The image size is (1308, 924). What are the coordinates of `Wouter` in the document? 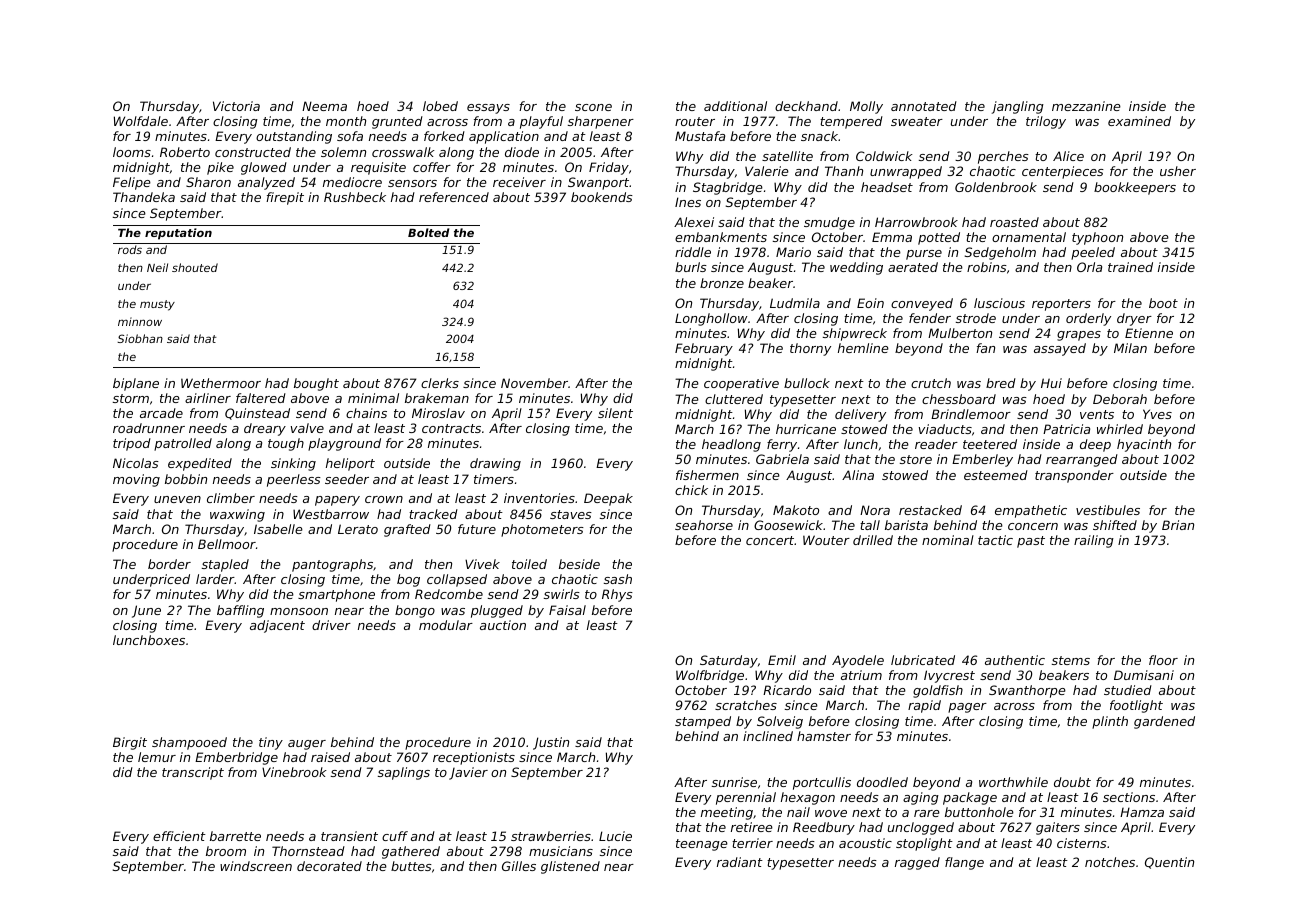 It's located at (826, 540).
